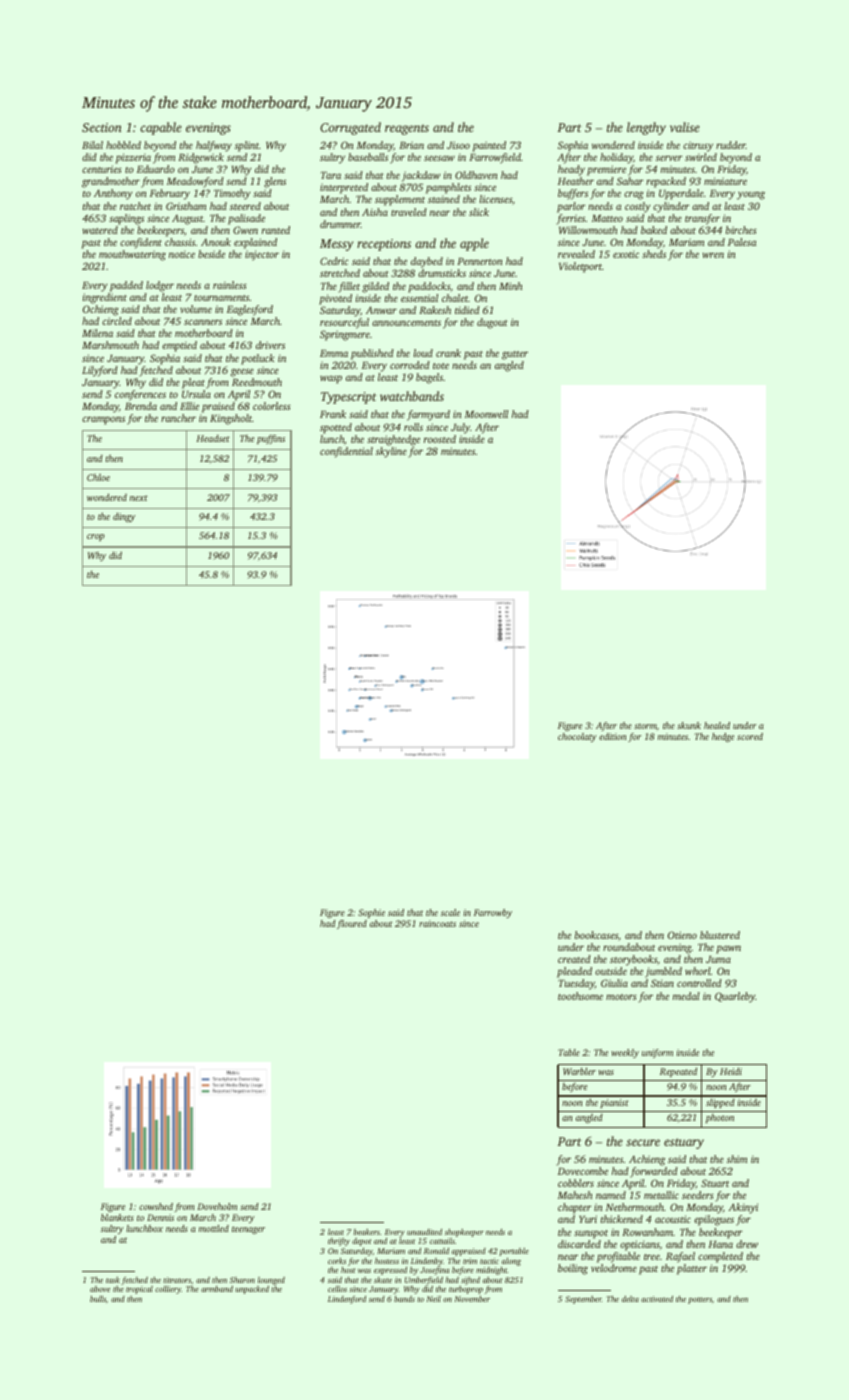 The height and width of the document is (1400, 849). I want to click on skunk, so click(689, 725).
